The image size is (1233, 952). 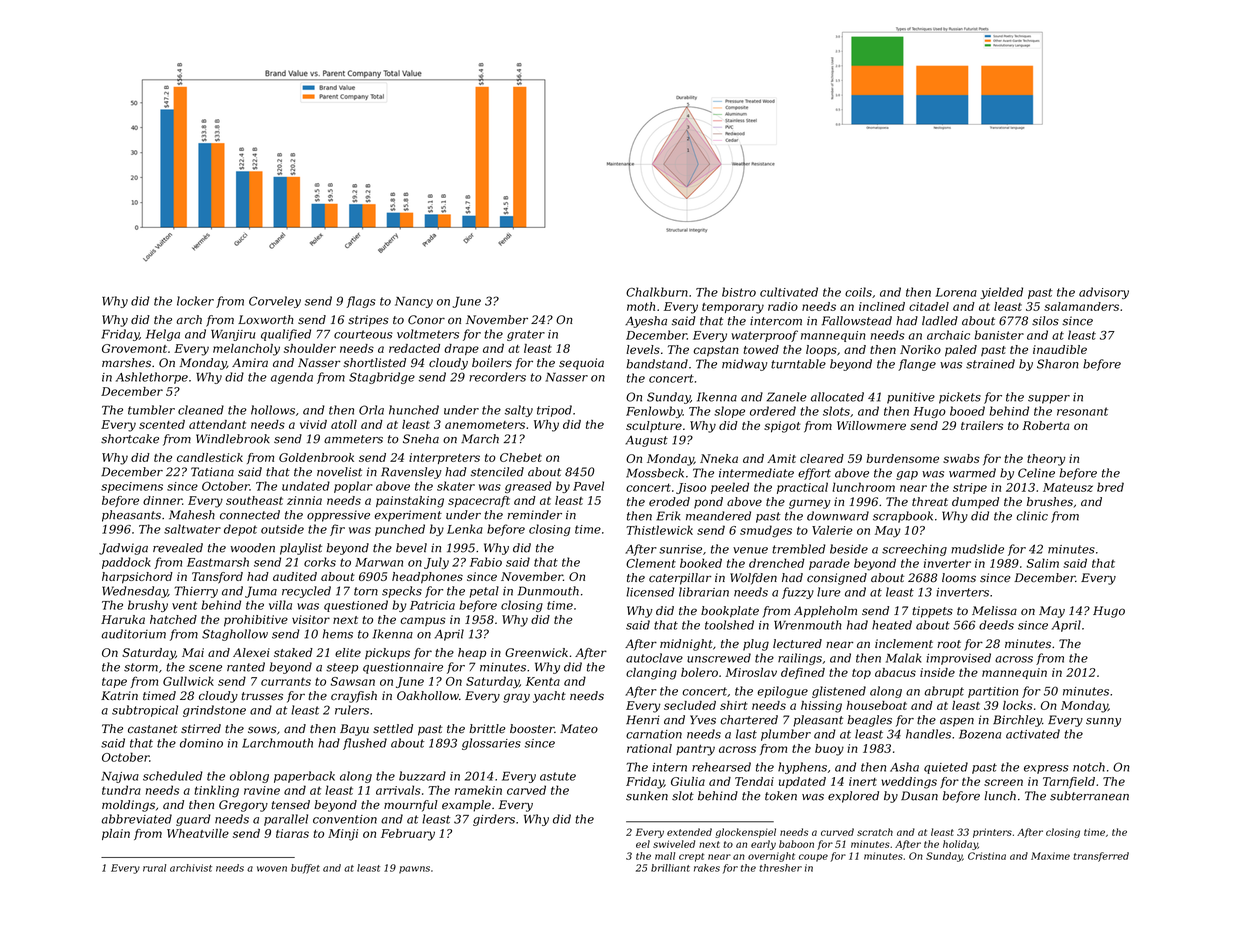 What do you see at coordinates (907, 475) in the document?
I see `gap` at bounding box center [907, 475].
